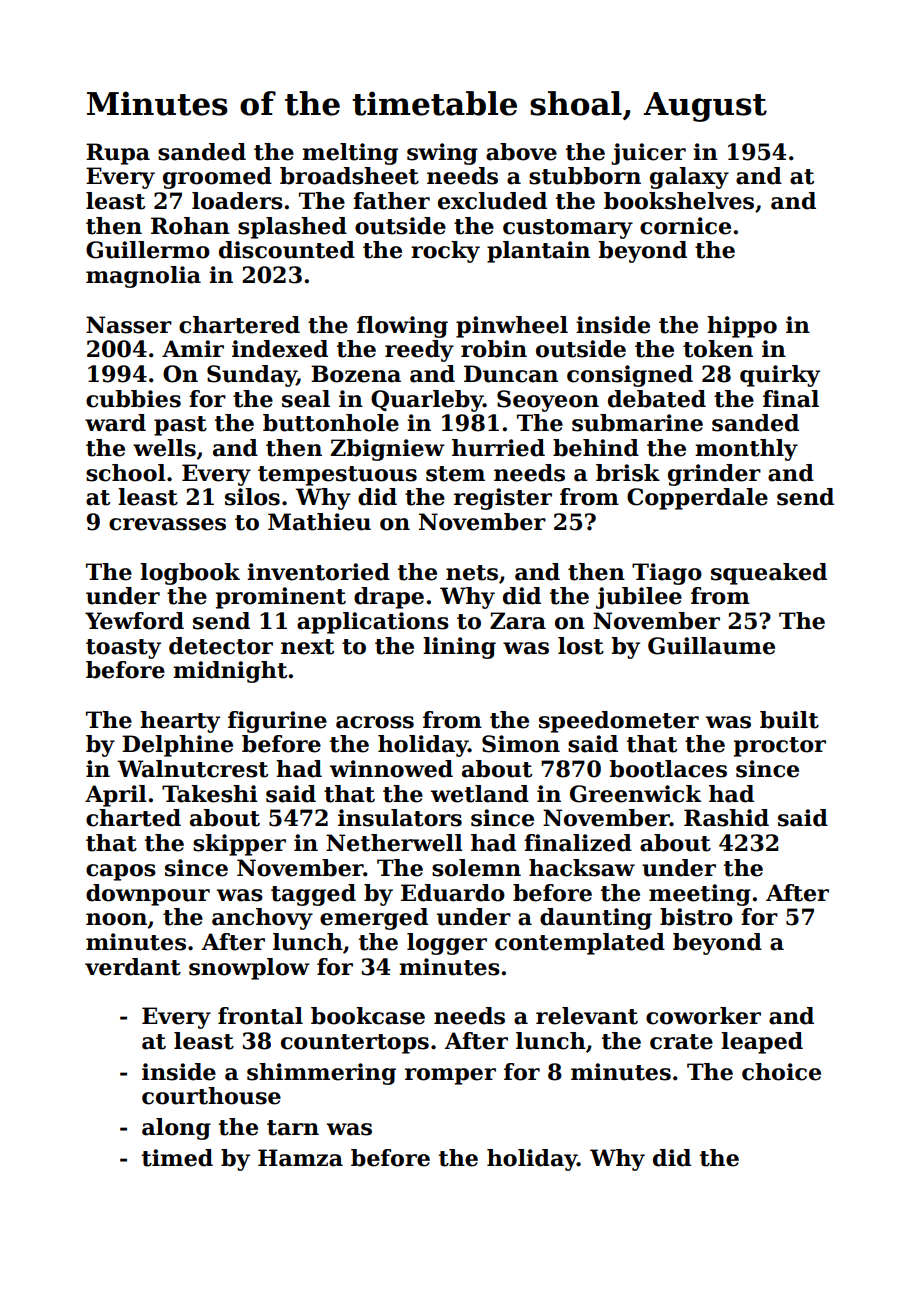 This screenshot has height=1314, width=924. What do you see at coordinates (714, 475) in the screenshot?
I see `grinder` at bounding box center [714, 475].
